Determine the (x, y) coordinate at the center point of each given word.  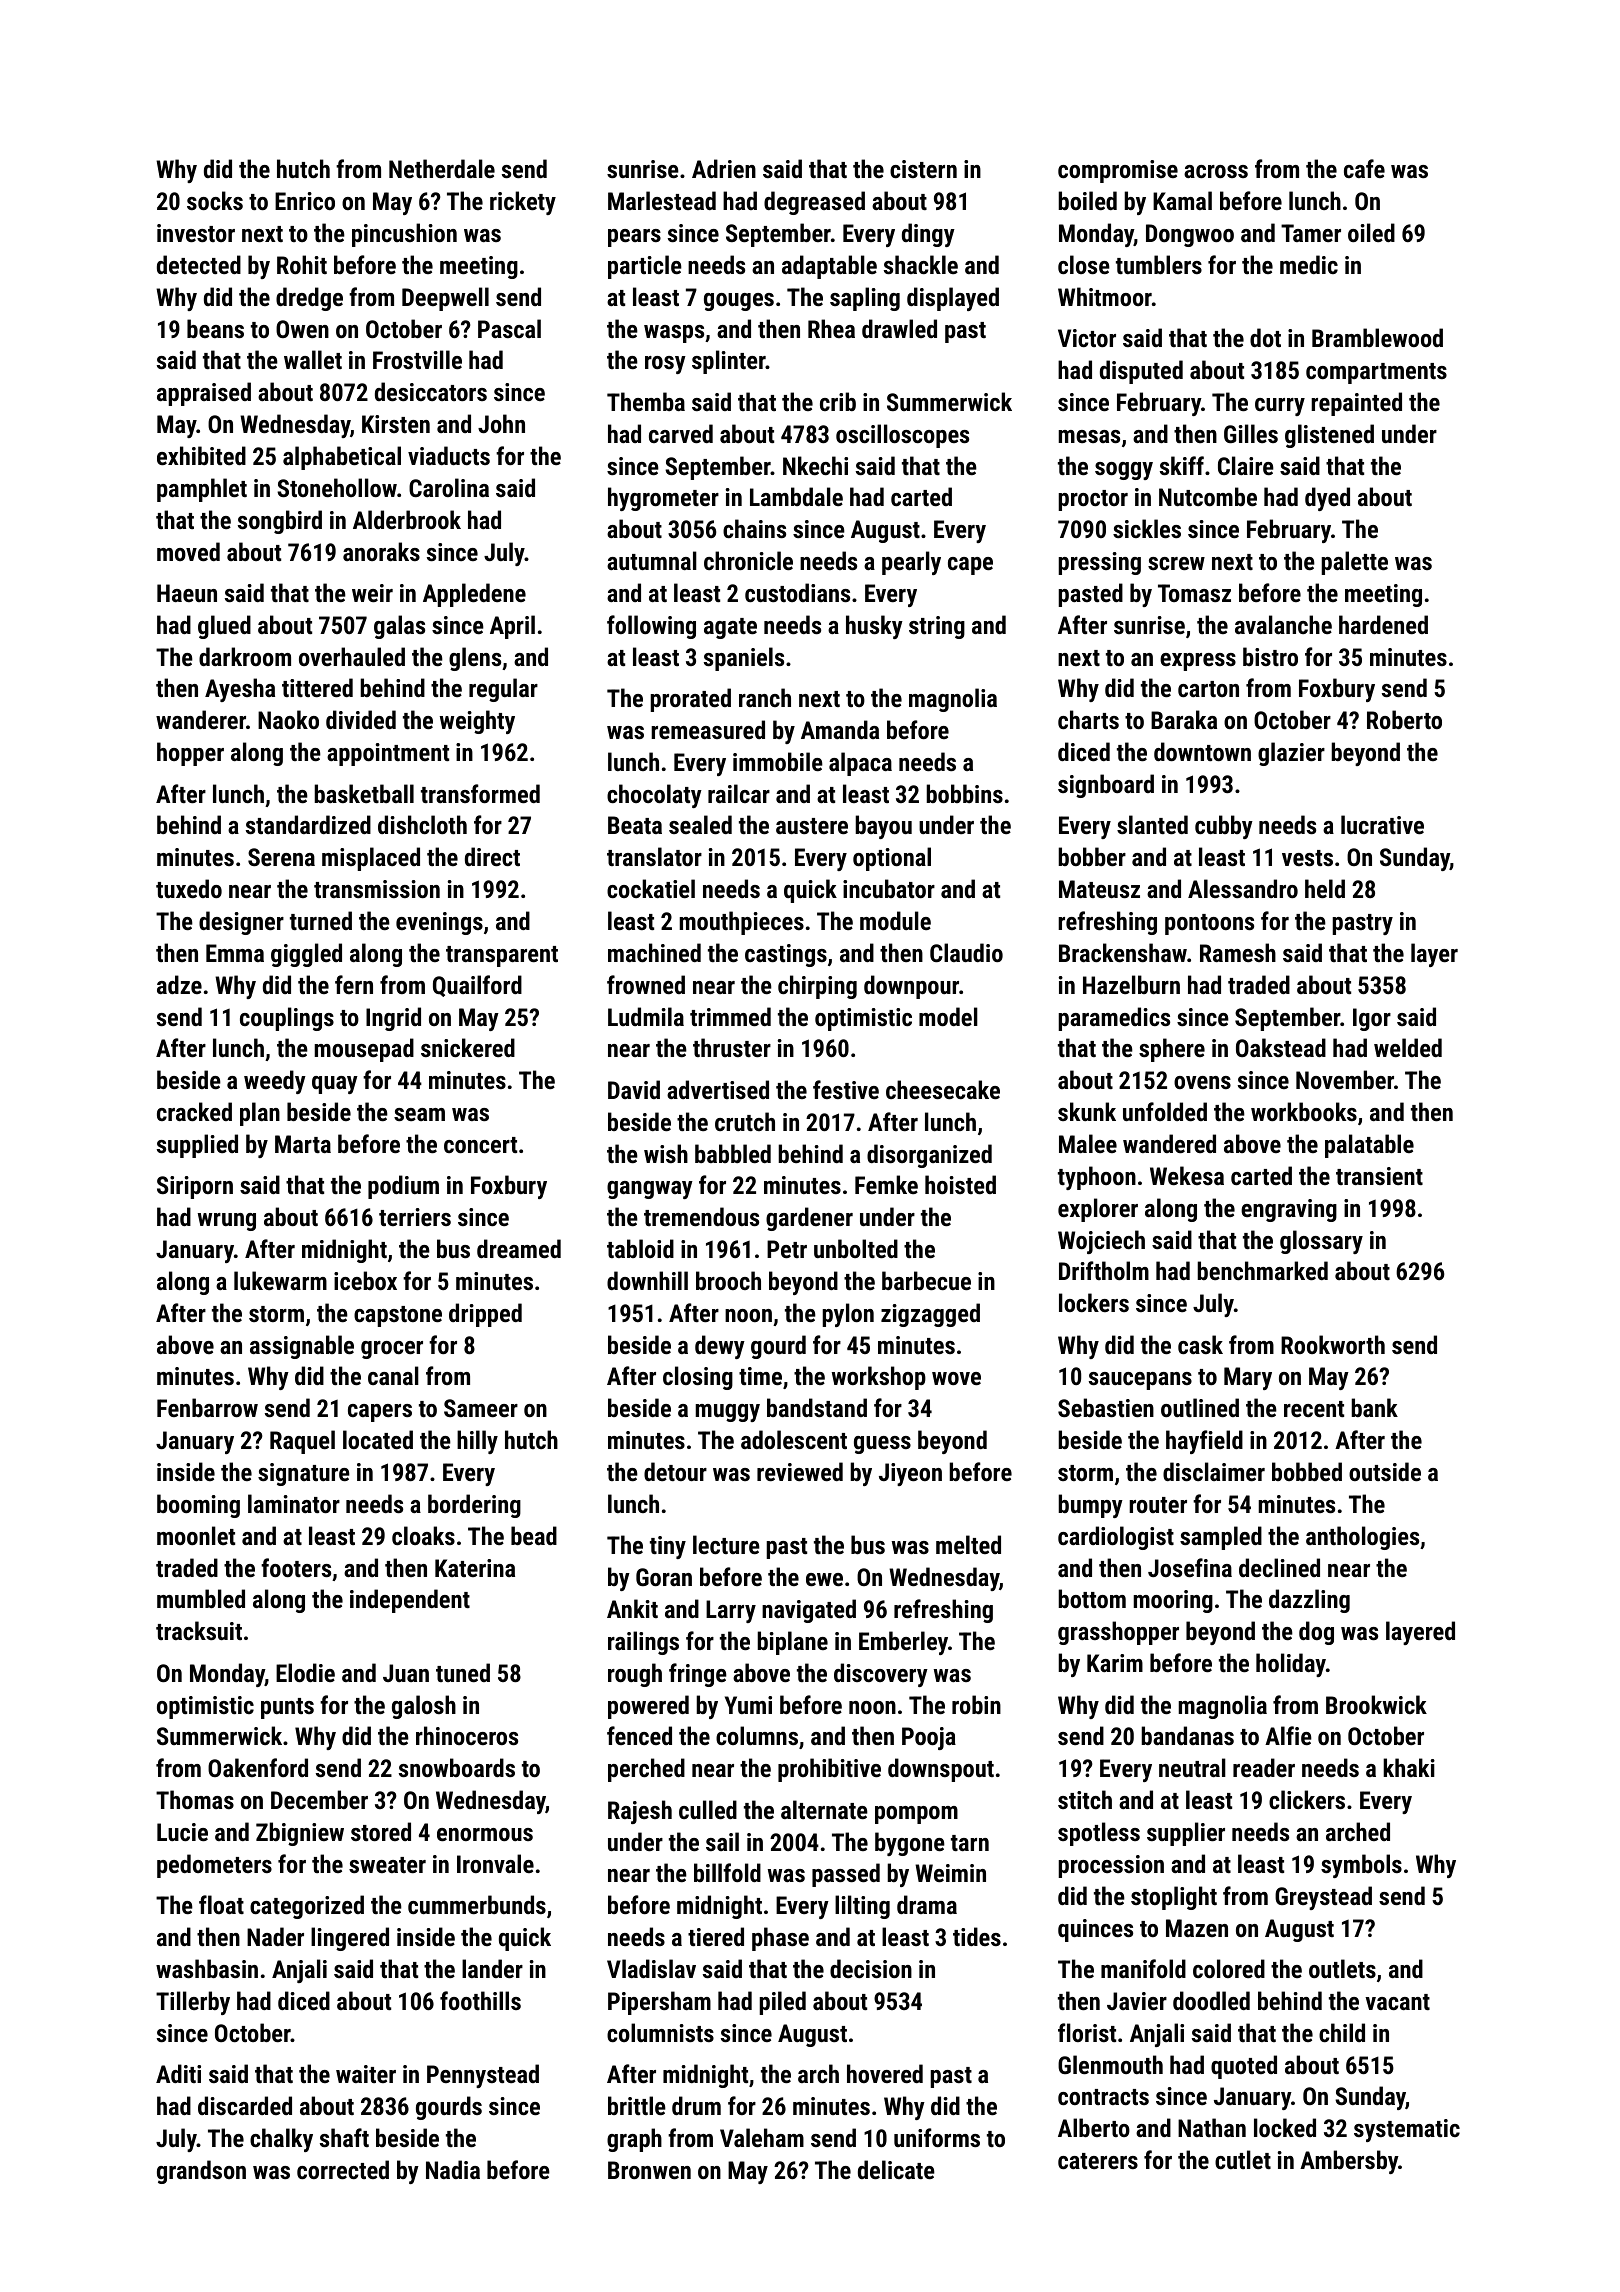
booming (198, 1506)
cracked (194, 1111)
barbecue (926, 1280)
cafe (1364, 168)
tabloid (640, 1248)
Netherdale (442, 168)
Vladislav (651, 1968)
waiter (366, 2074)
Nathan (1212, 2127)
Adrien (724, 168)
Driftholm (1104, 1270)
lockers (1094, 1302)
